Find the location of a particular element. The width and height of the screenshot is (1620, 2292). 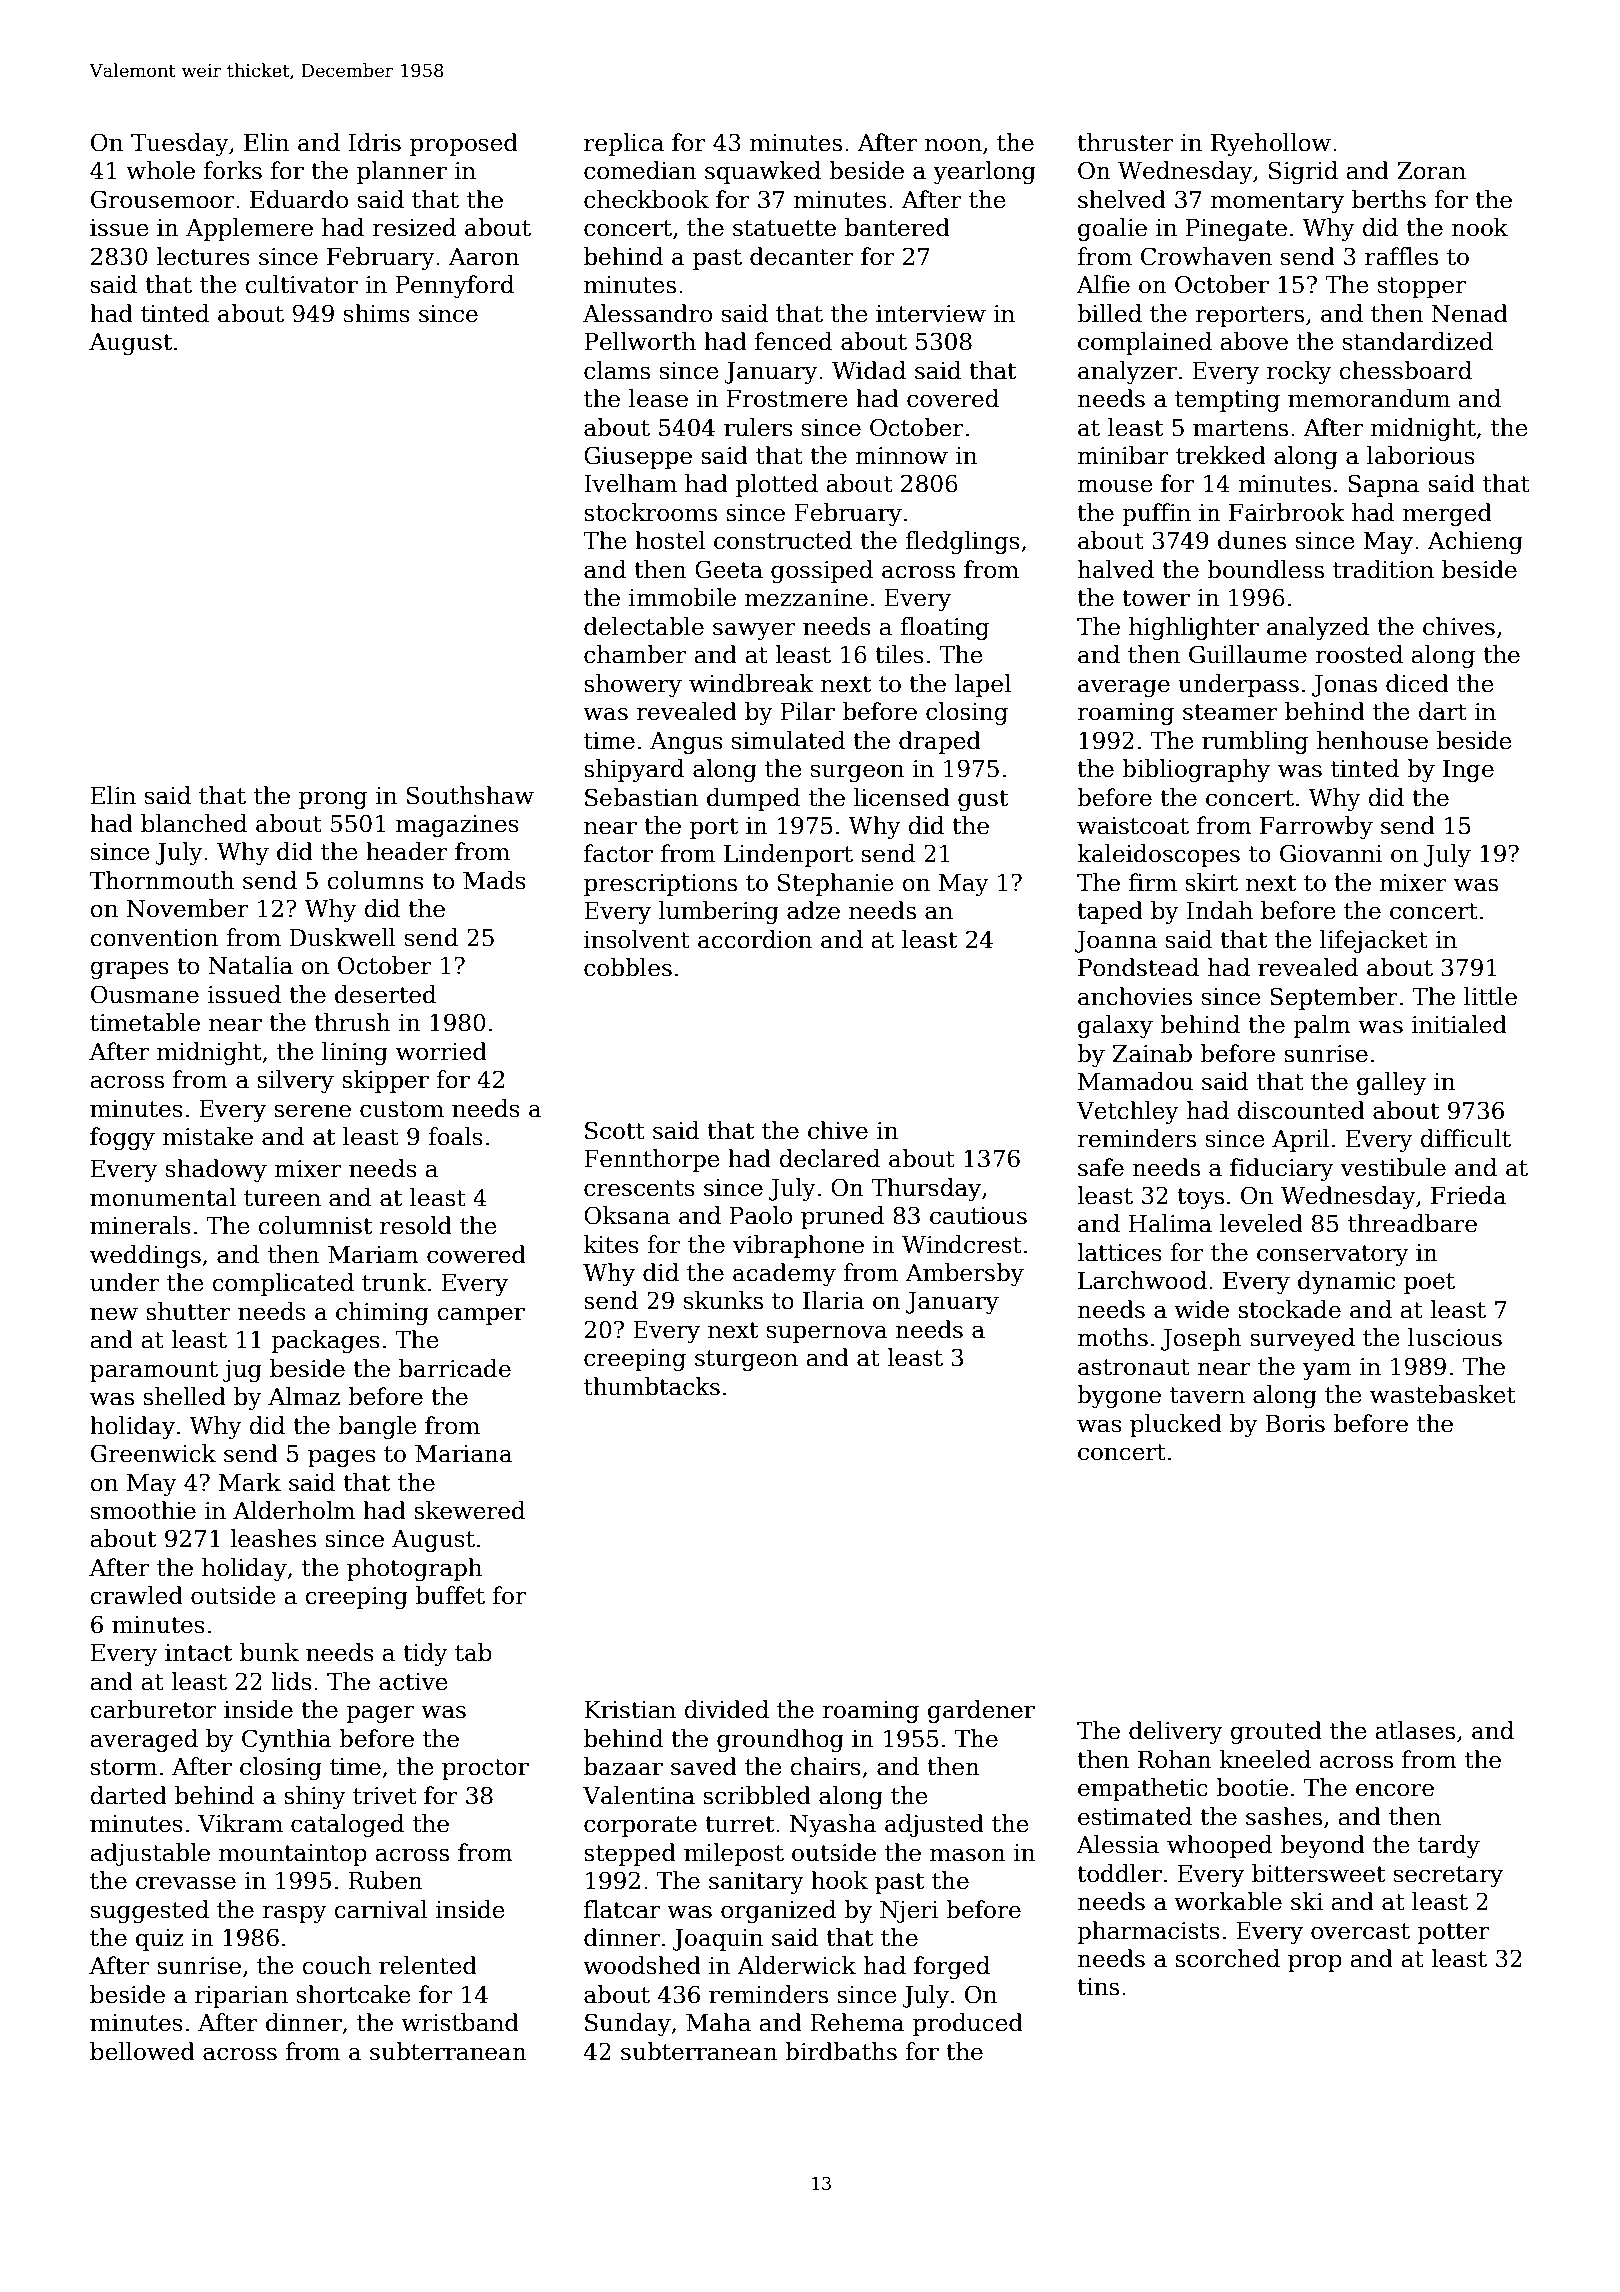

skewered is located at coordinates (469, 1510).
